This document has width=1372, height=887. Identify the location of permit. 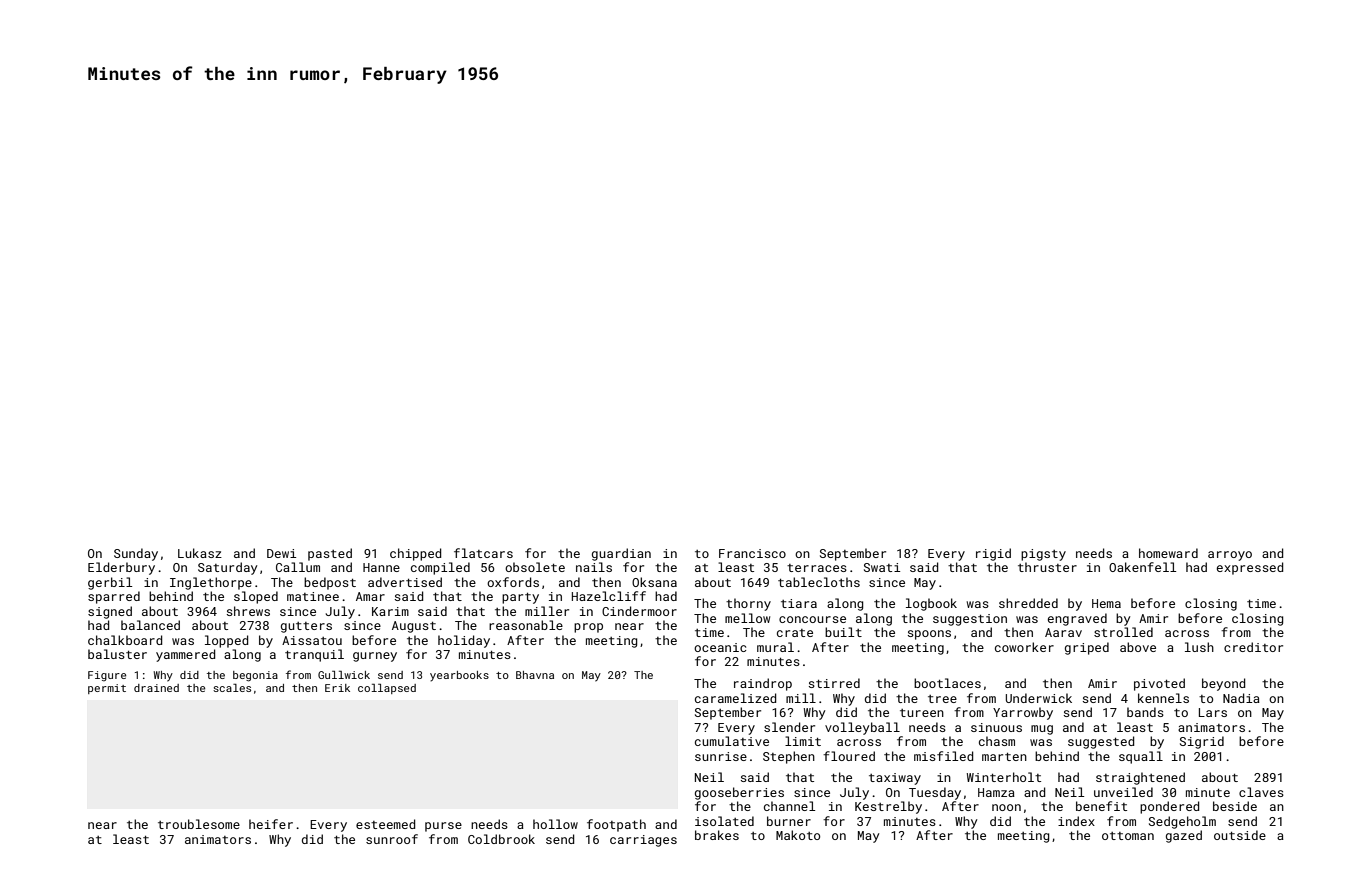
(107, 689).
